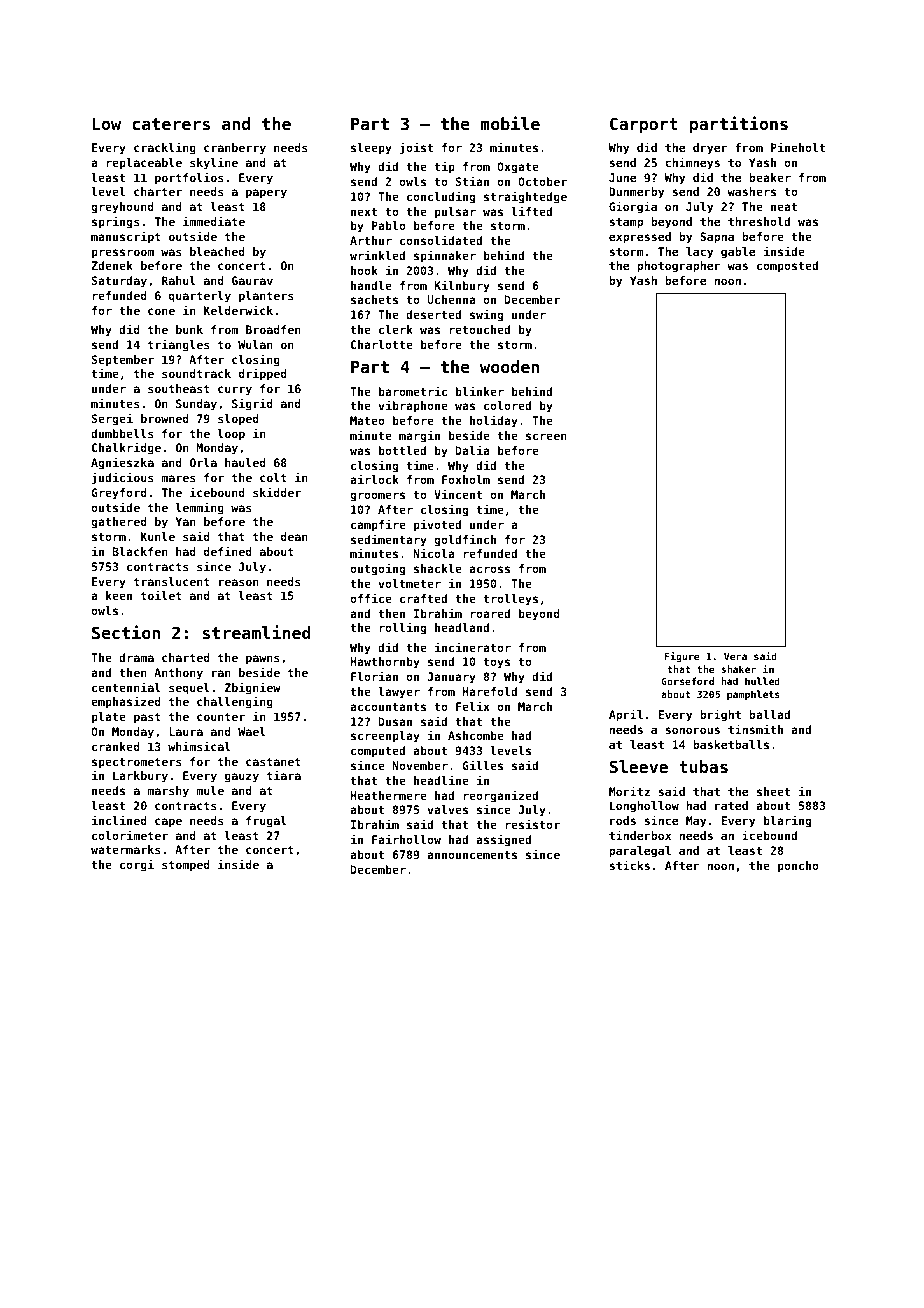 This document has height=1308, width=924. I want to click on Vincent, so click(458, 494).
